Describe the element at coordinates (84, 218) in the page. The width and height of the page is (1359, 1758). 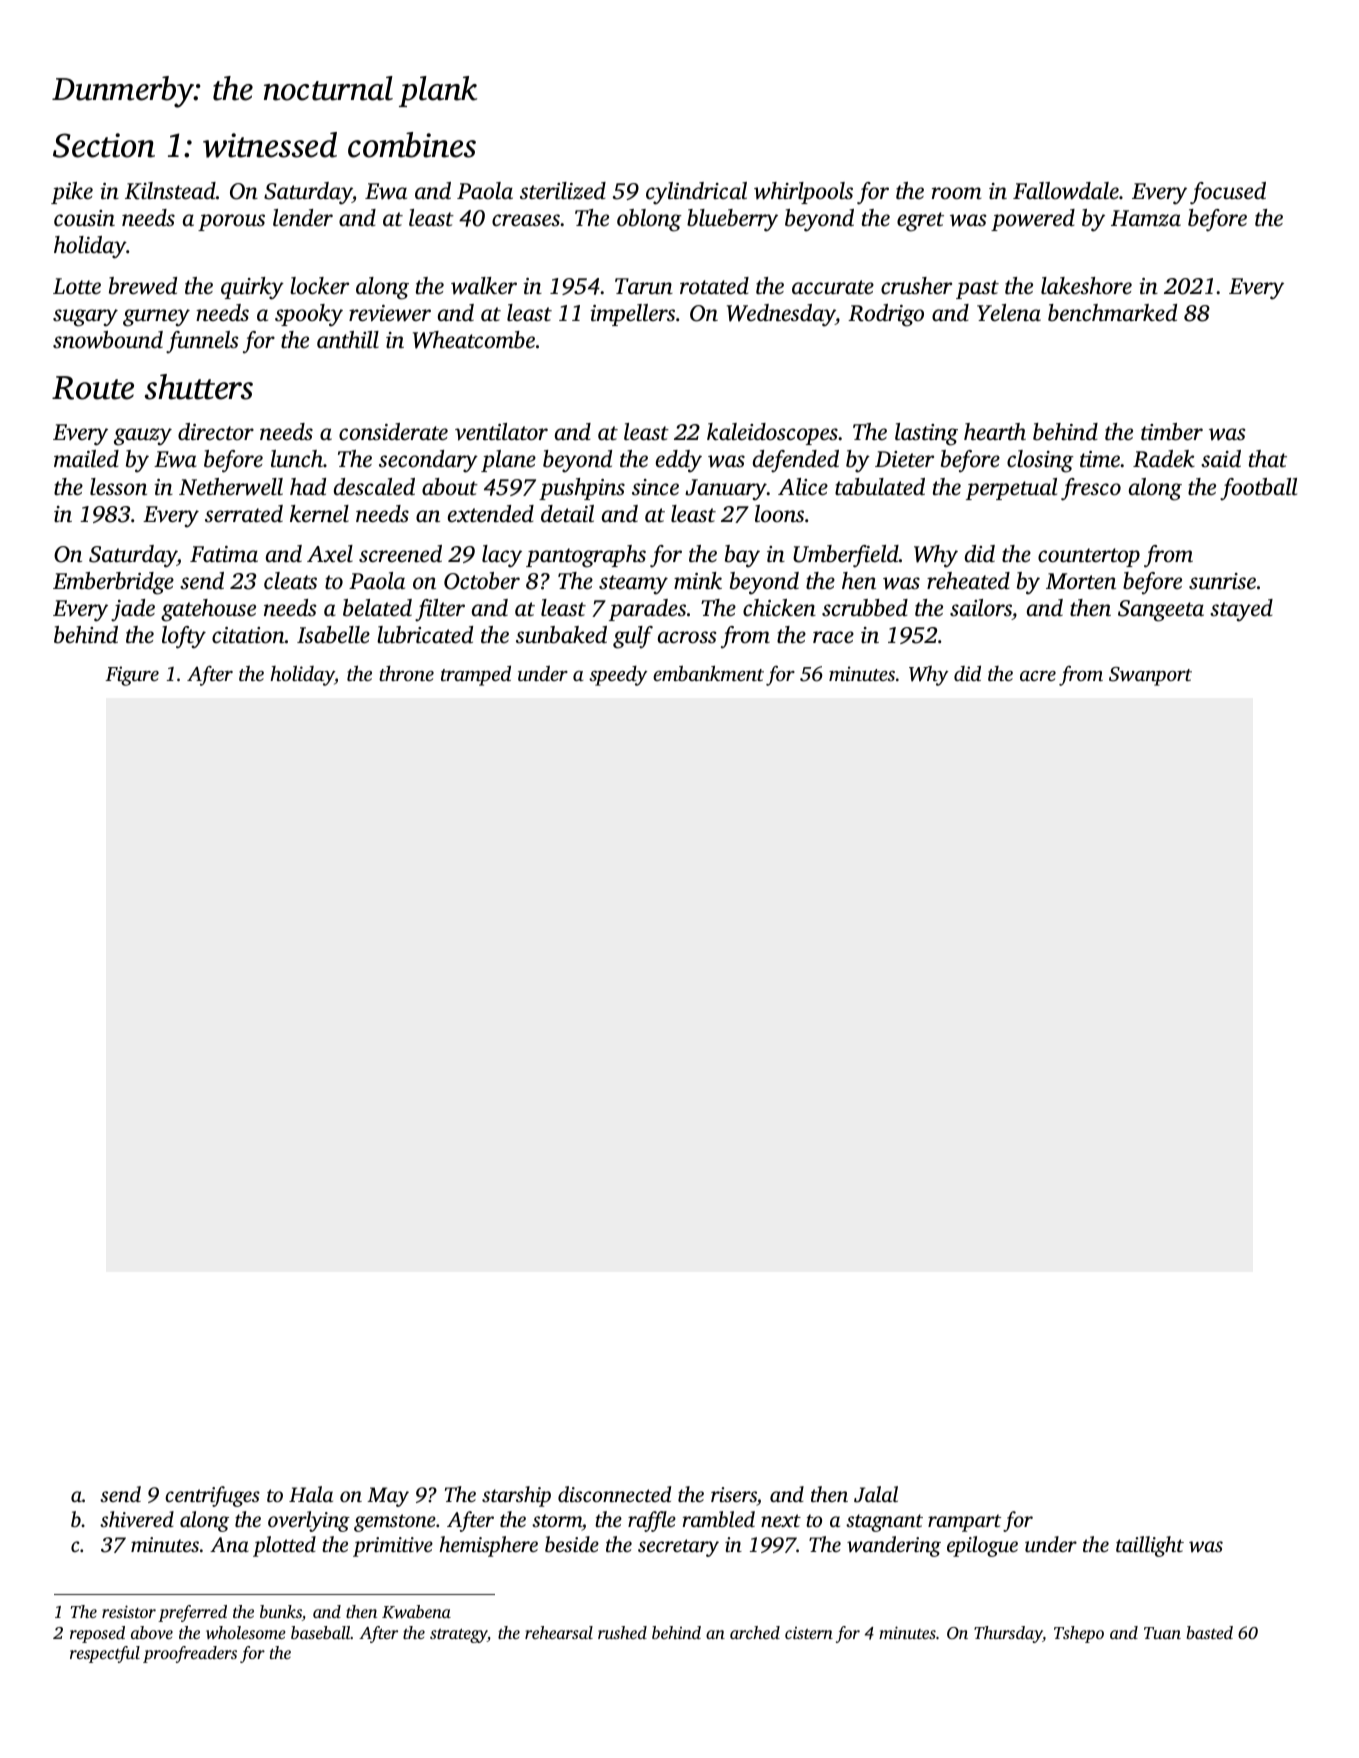
I see `cousin` at that location.
